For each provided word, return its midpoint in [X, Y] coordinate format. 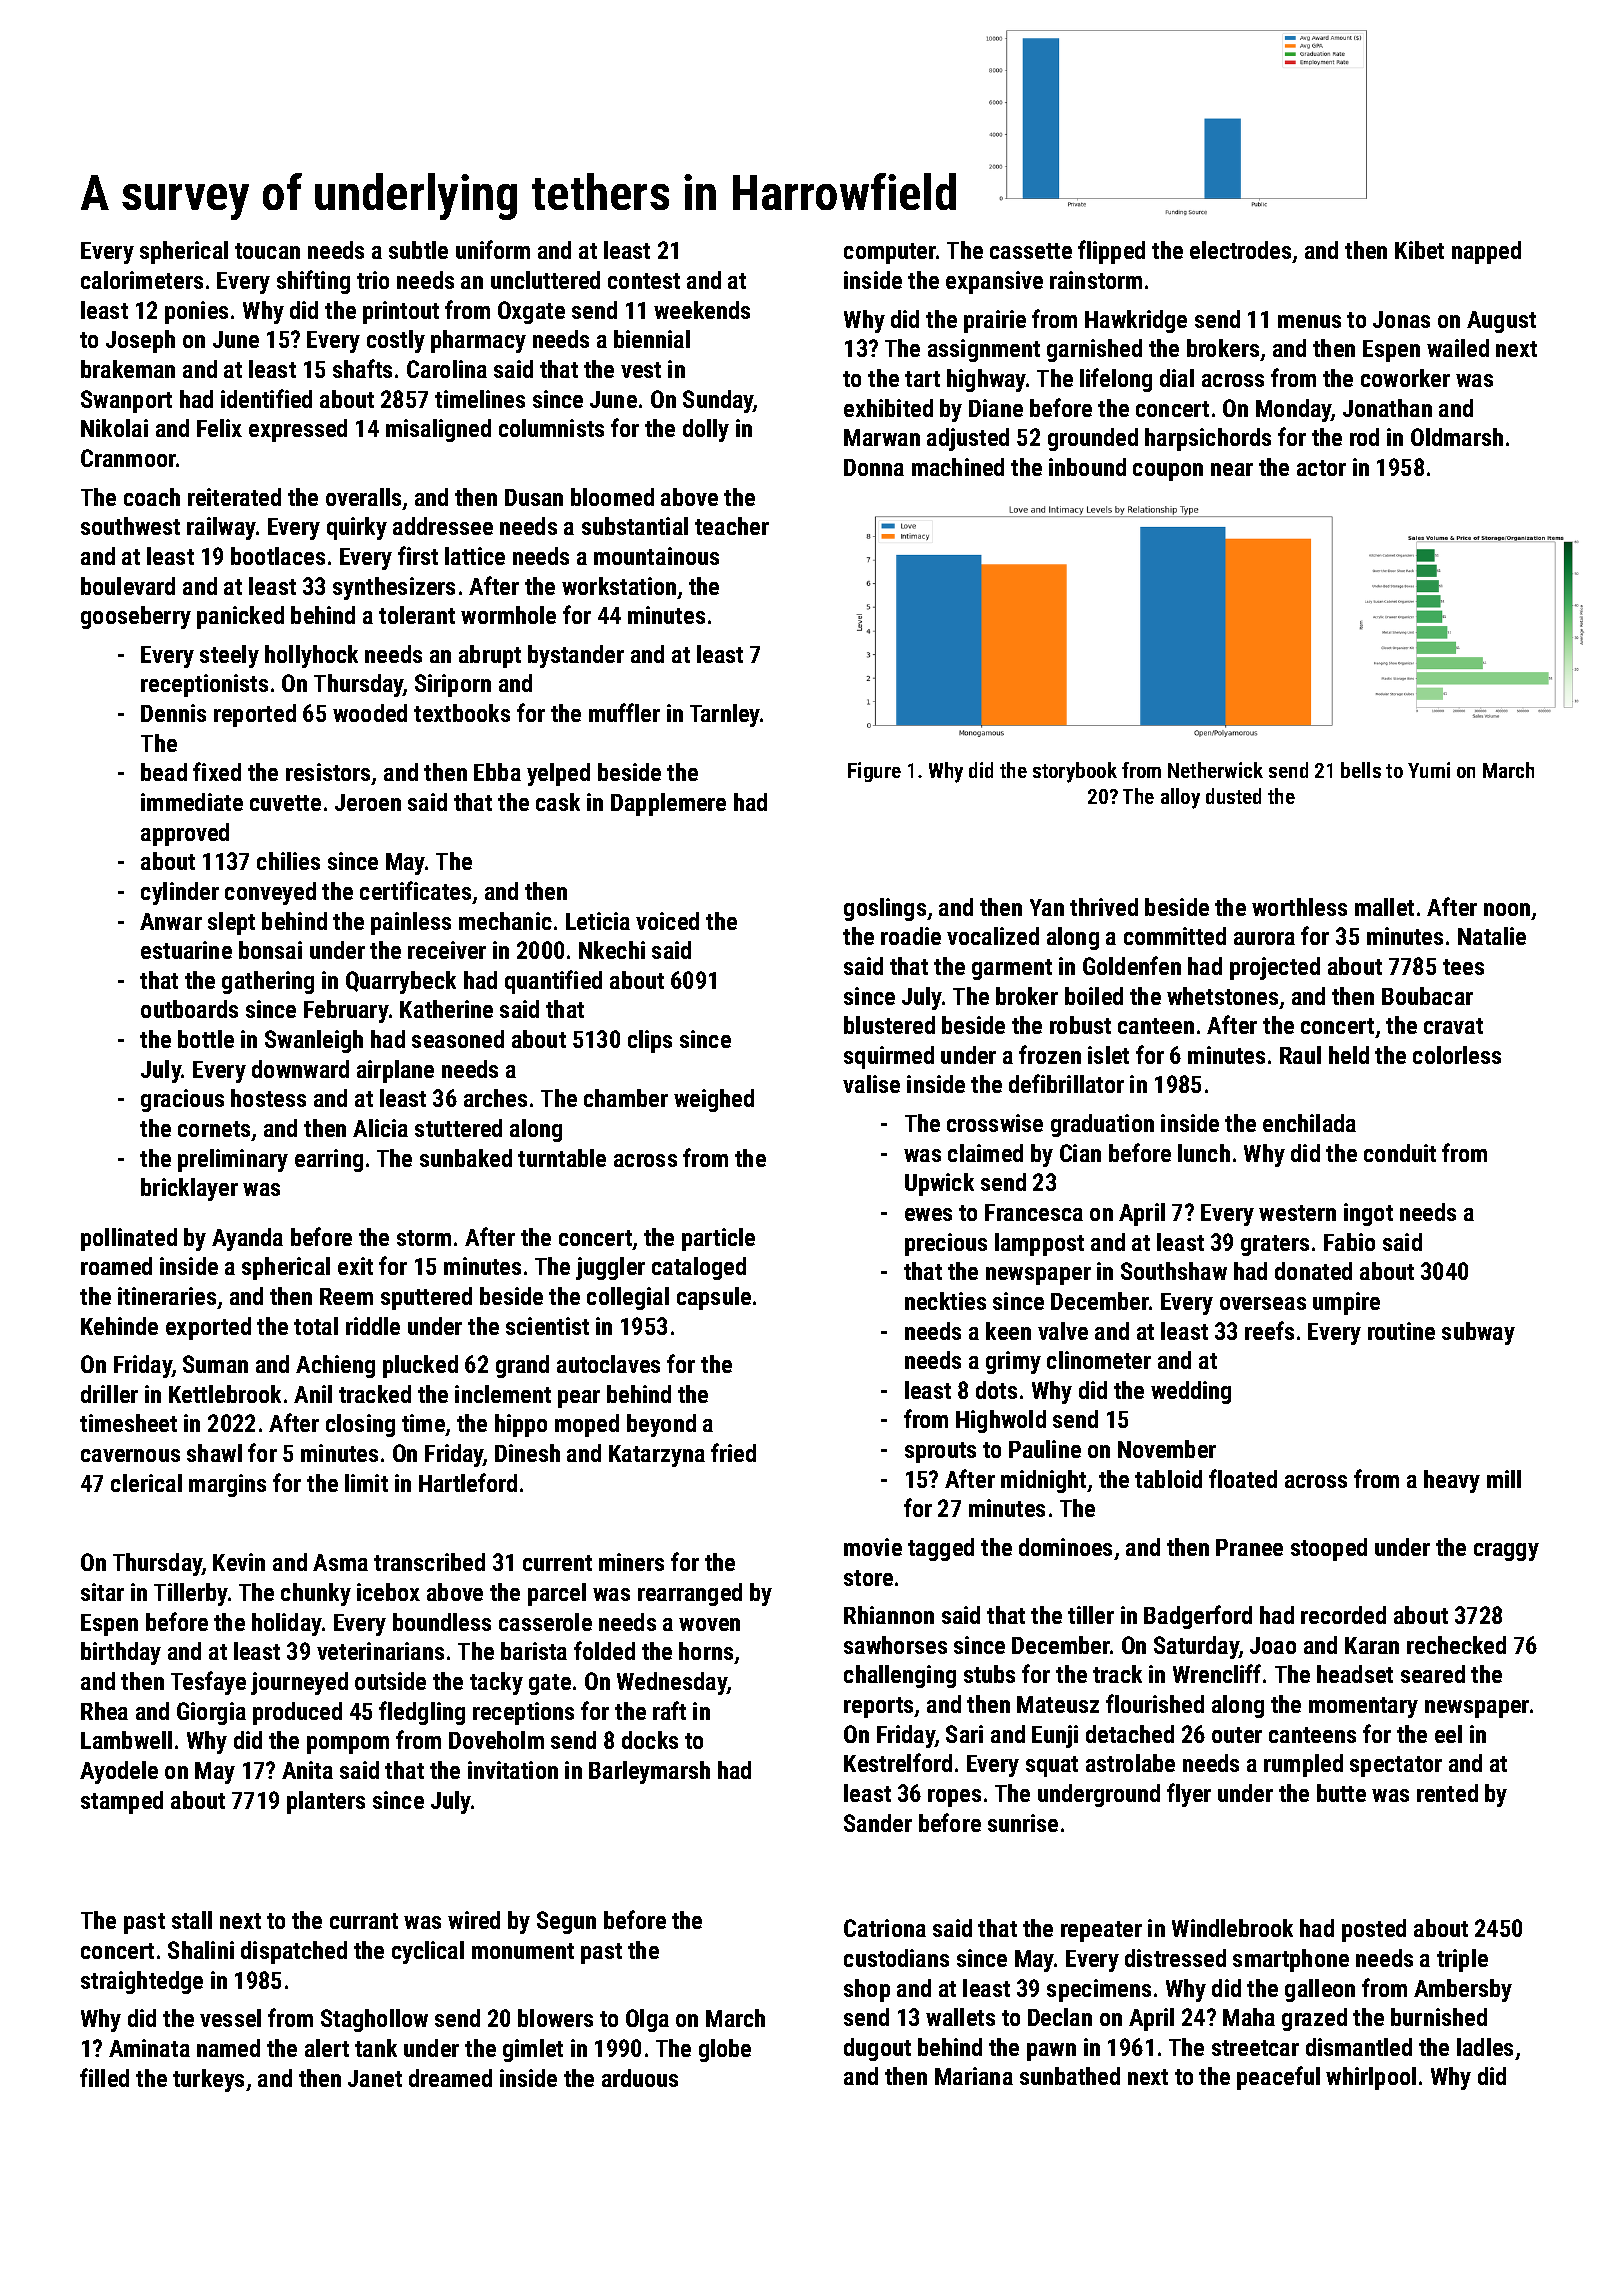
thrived [1104, 907]
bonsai [270, 950]
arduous [640, 2078]
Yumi [1429, 770]
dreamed [450, 2078]
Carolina [447, 369]
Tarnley [725, 715]
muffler [624, 712]
